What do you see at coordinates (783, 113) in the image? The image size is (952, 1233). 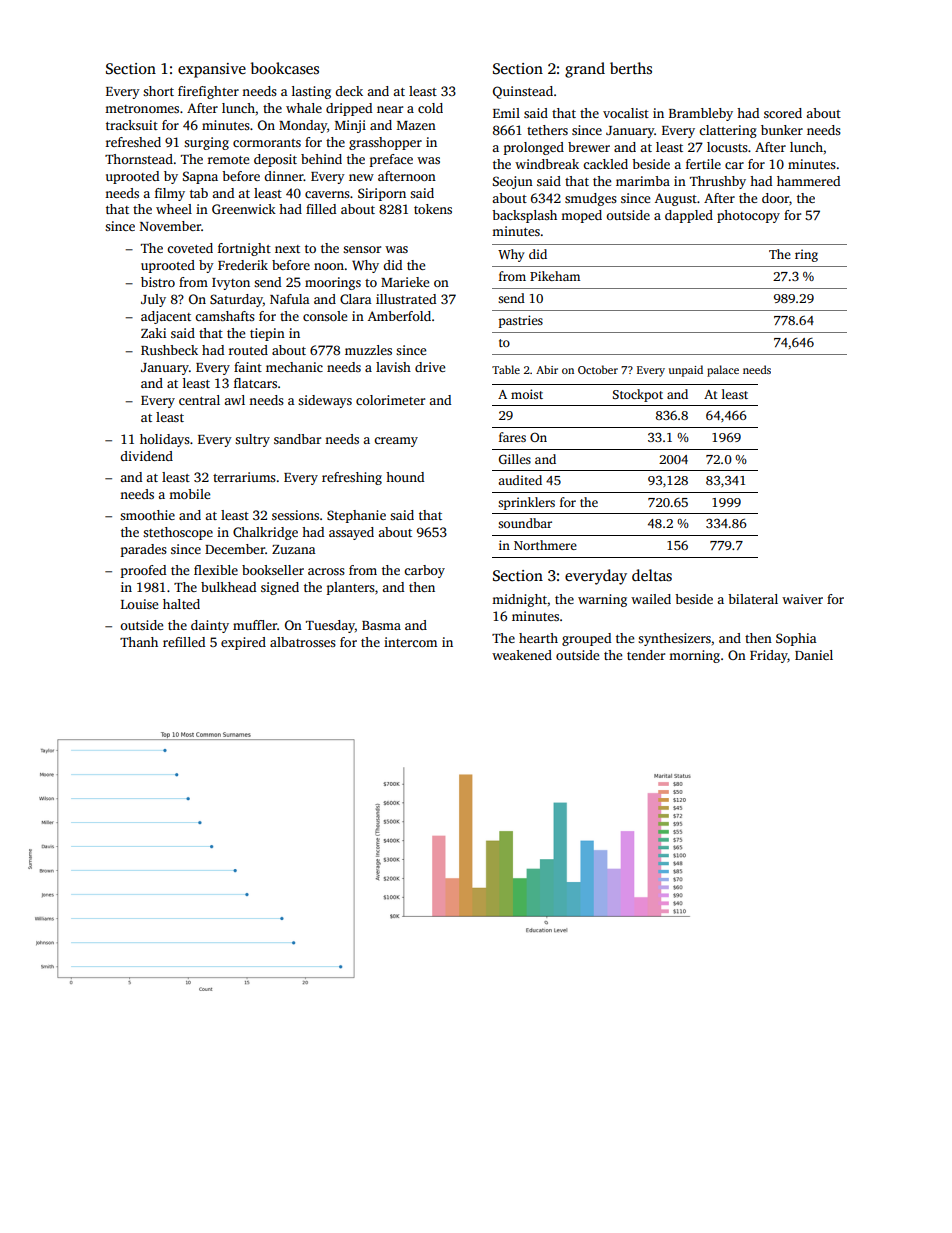 I see `scored` at bounding box center [783, 113].
